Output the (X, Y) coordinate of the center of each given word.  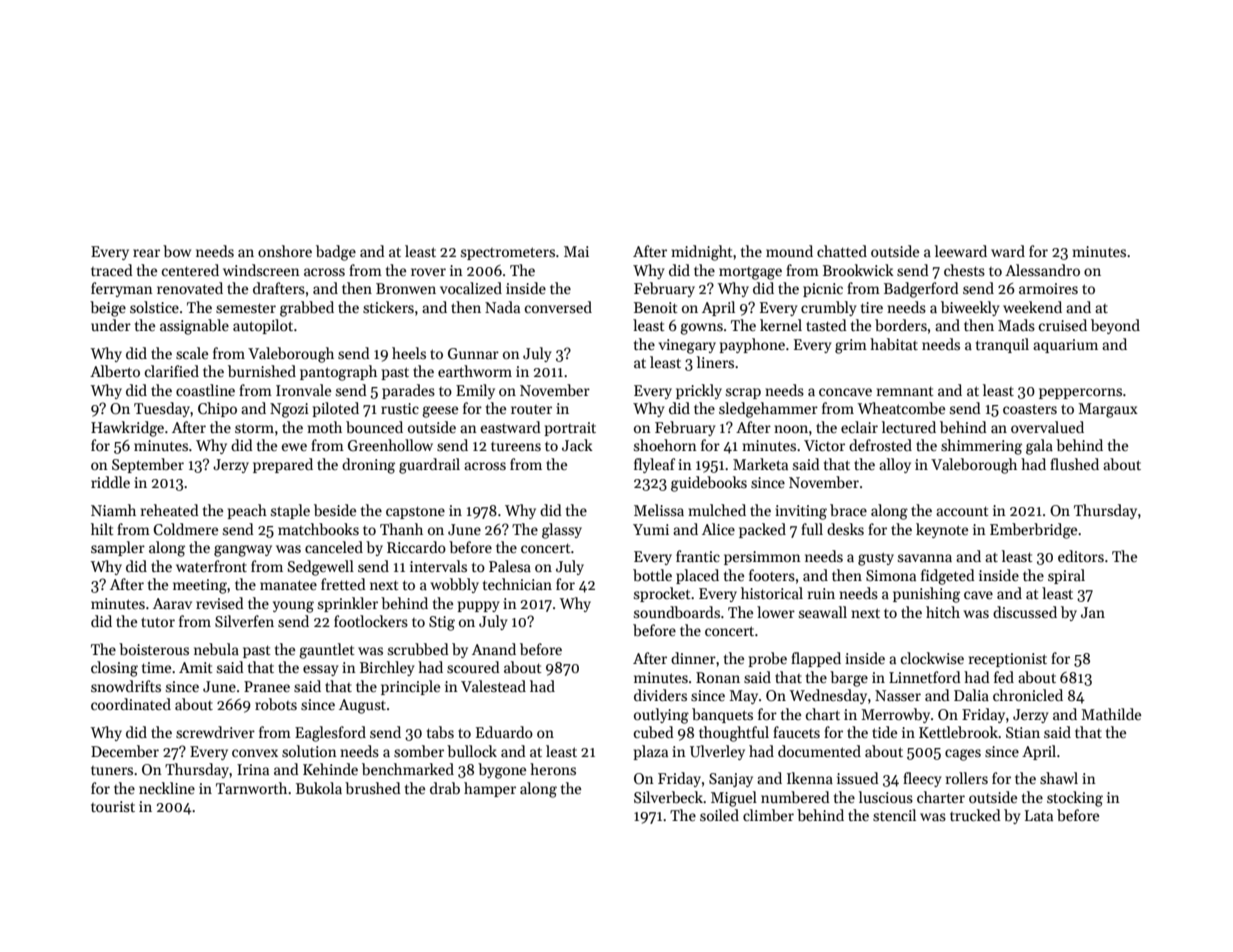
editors (1081, 556)
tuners (112, 770)
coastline (205, 390)
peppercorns (1080, 393)
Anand (494, 649)
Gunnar (473, 353)
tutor (158, 622)
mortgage (750, 273)
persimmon (762, 558)
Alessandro (1042, 270)
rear (146, 253)
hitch (943, 612)
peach (247, 511)
